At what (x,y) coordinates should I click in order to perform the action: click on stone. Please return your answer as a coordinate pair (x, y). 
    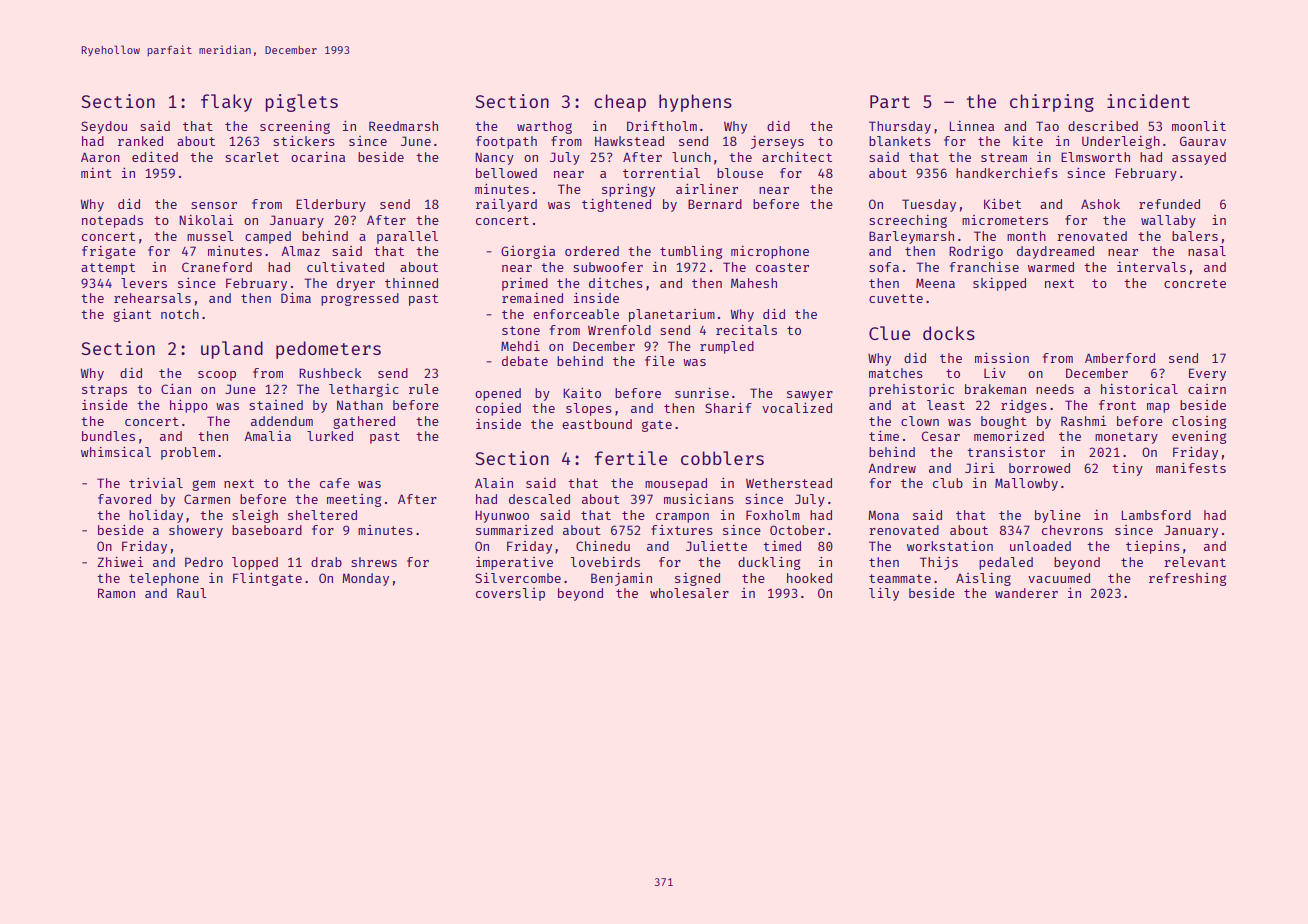
    Looking at the image, I should click on (521, 330).
